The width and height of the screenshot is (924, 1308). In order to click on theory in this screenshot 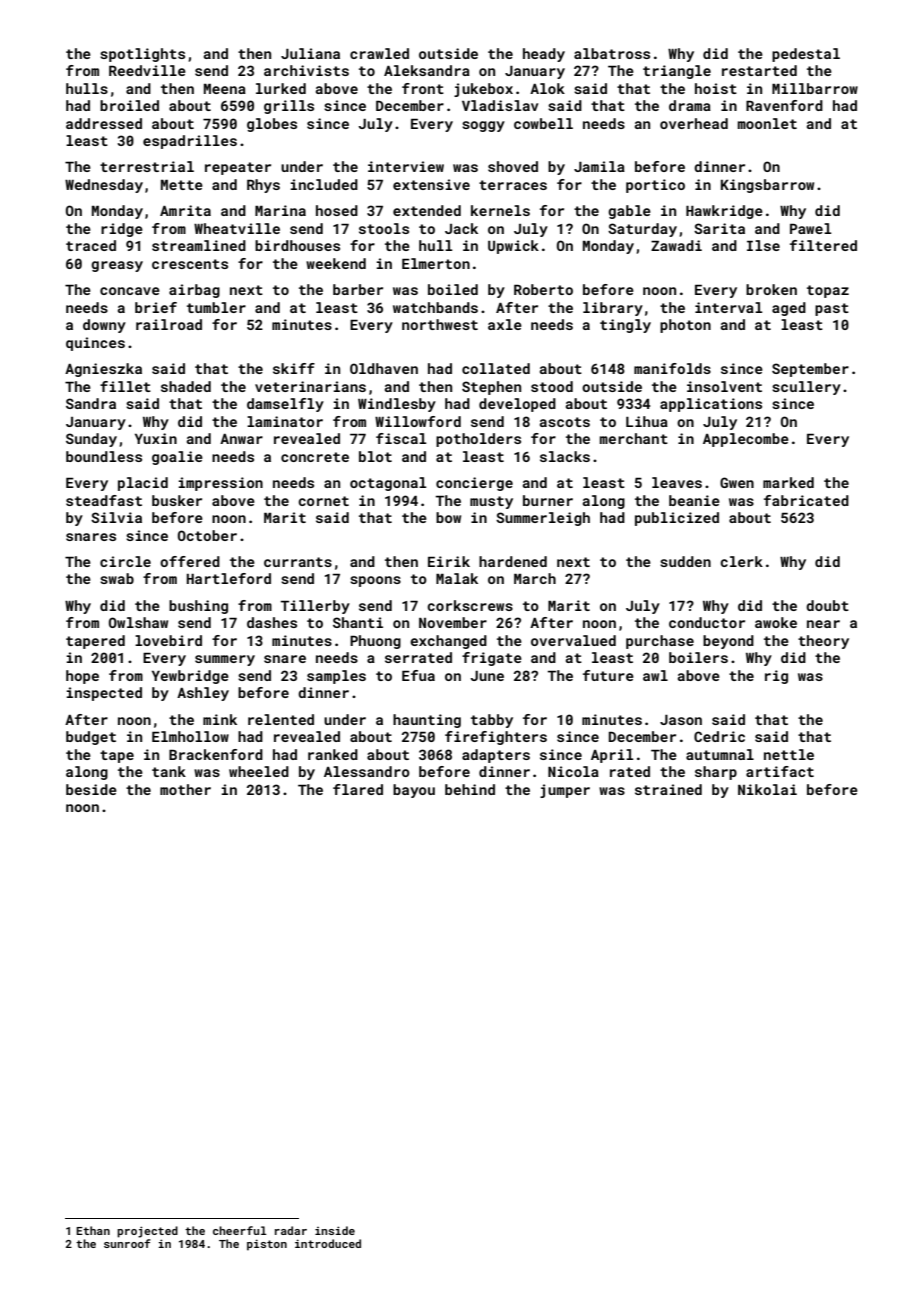, I will do `click(823, 642)`.
